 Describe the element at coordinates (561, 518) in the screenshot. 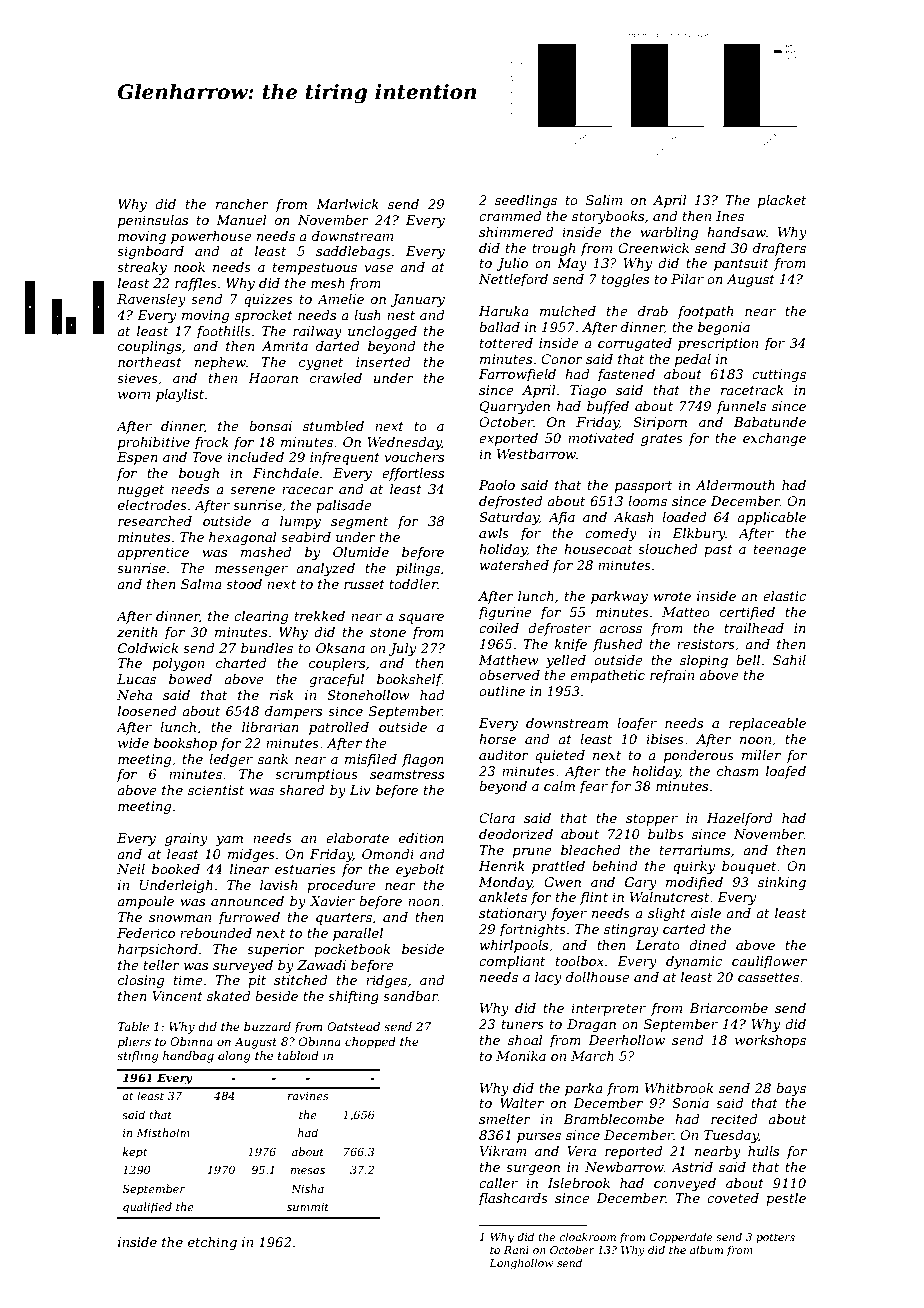

I see `Afia` at that location.
